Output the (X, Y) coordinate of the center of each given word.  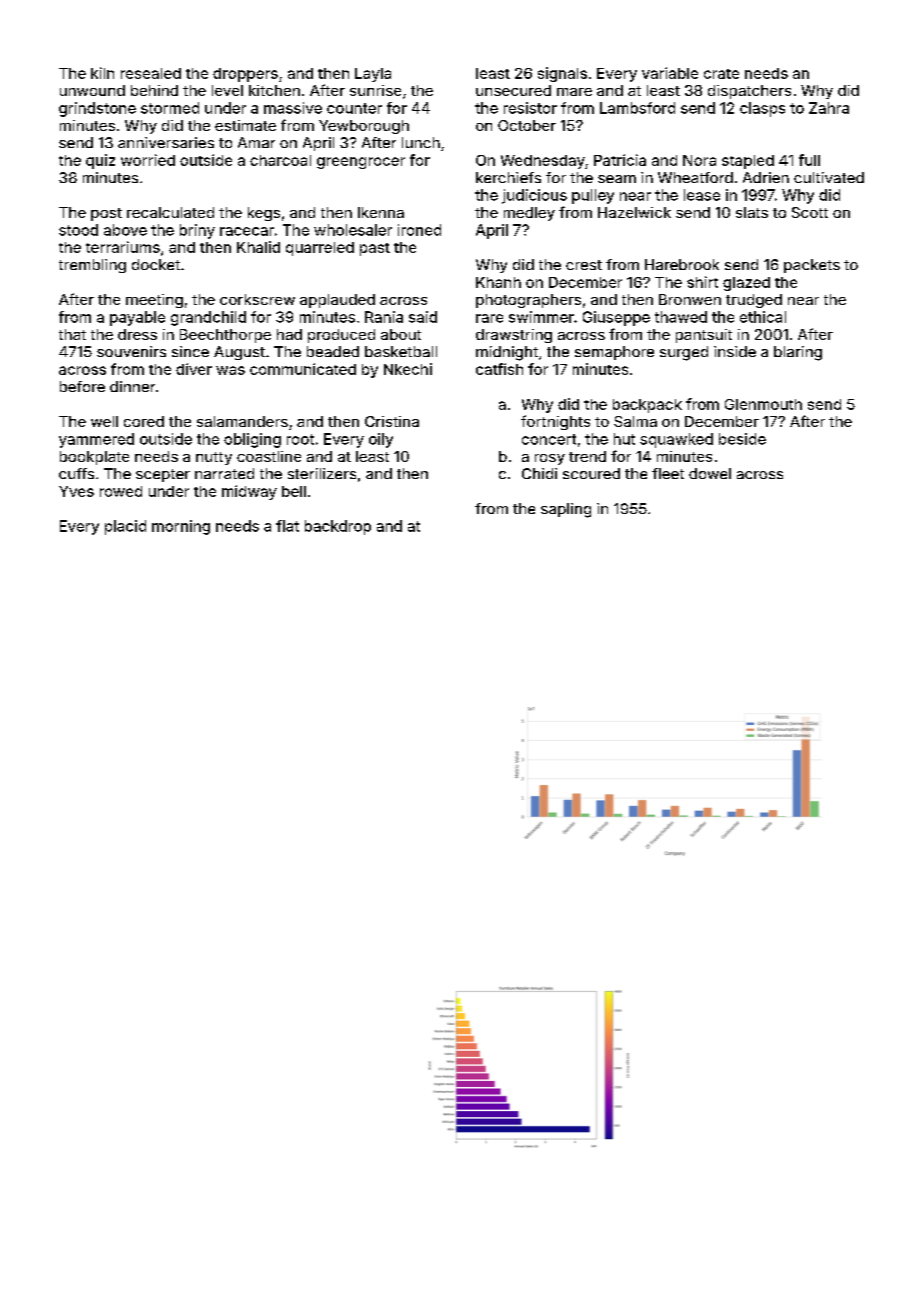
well (104, 421)
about (401, 334)
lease (702, 195)
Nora (699, 160)
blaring (798, 353)
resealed (151, 73)
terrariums (123, 247)
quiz (100, 161)
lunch (421, 142)
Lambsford (637, 108)
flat (287, 526)
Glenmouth (763, 404)
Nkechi (408, 369)
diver (194, 369)
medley (529, 214)
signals (562, 74)
